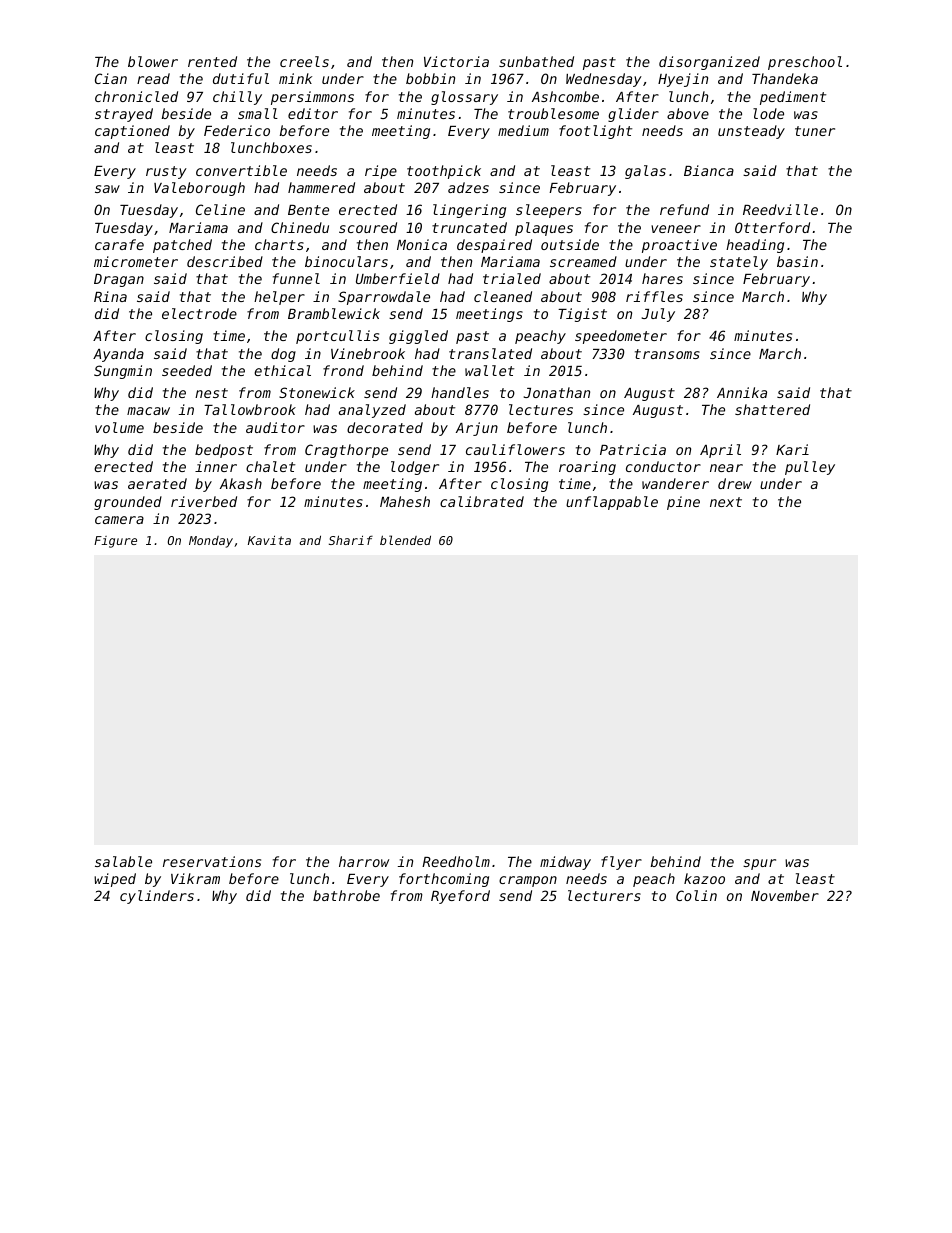  What do you see at coordinates (482, 501) in the image?
I see `calibrated` at bounding box center [482, 501].
